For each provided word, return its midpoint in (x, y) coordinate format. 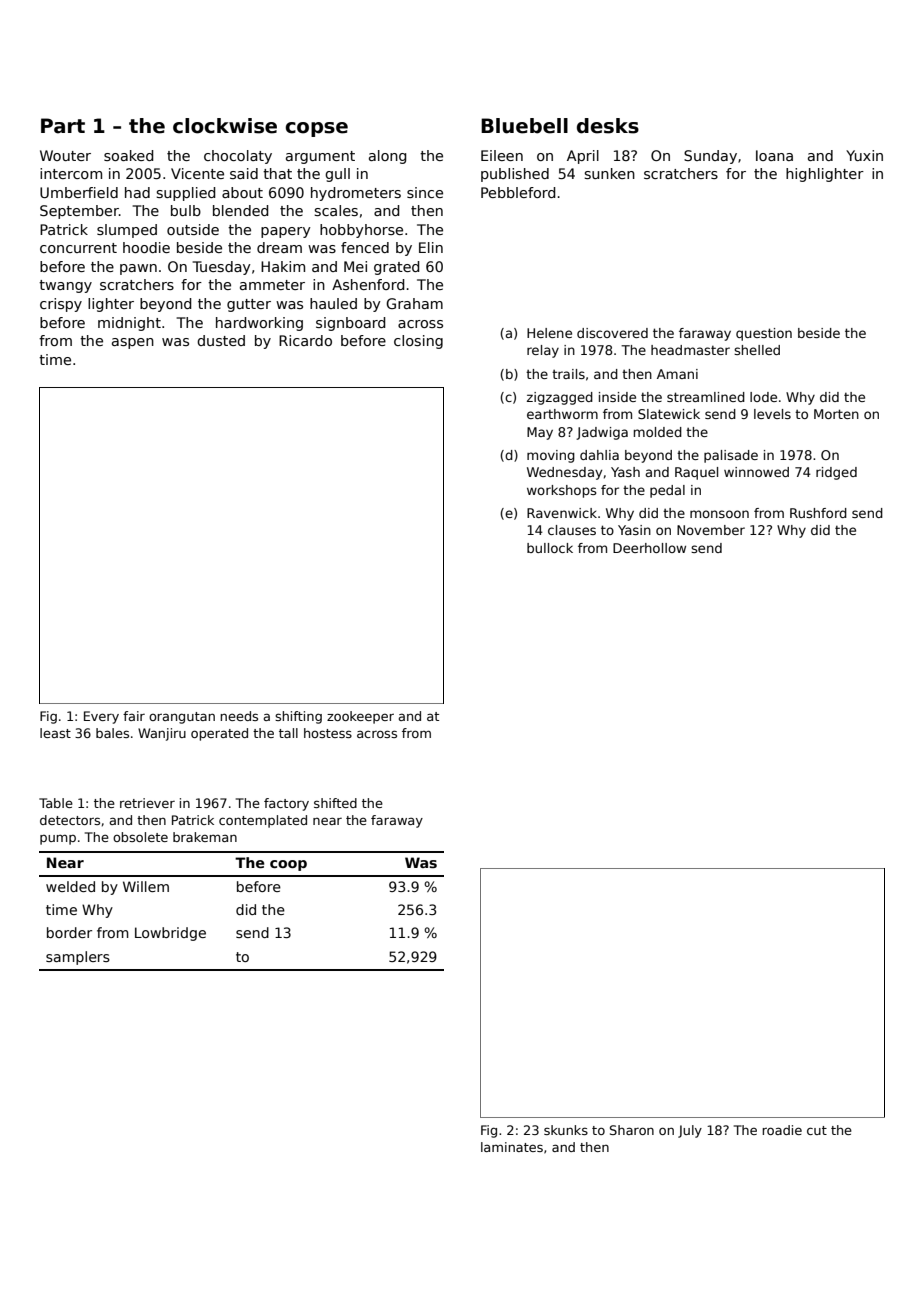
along (387, 157)
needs (239, 716)
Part (63, 126)
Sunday (710, 157)
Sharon (632, 1130)
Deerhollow (649, 548)
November (711, 530)
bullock (550, 548)
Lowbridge (170, 934)
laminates (512, 1147)
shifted (335, 803)
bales (112, 733)
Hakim (283, 266)
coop (288, 865)
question (764, 334)
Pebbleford (518, 192)
